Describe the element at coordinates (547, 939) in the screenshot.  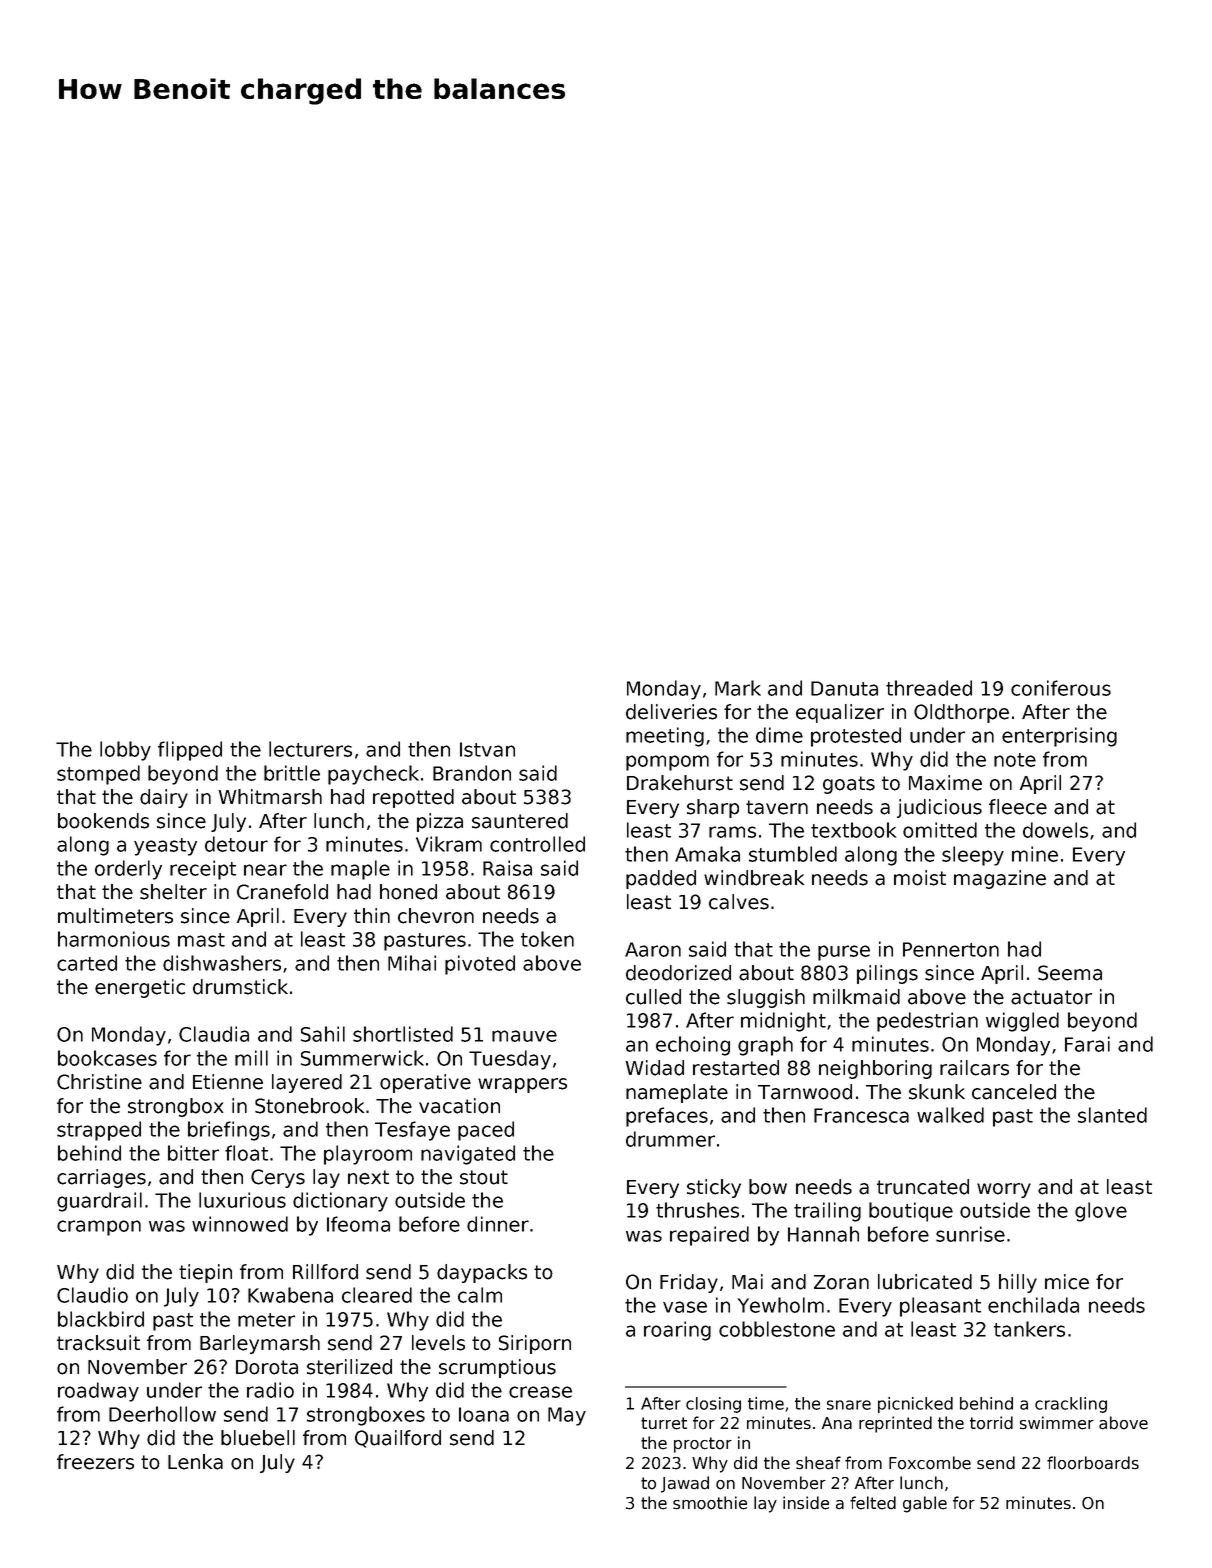
I see `token` at that location.
